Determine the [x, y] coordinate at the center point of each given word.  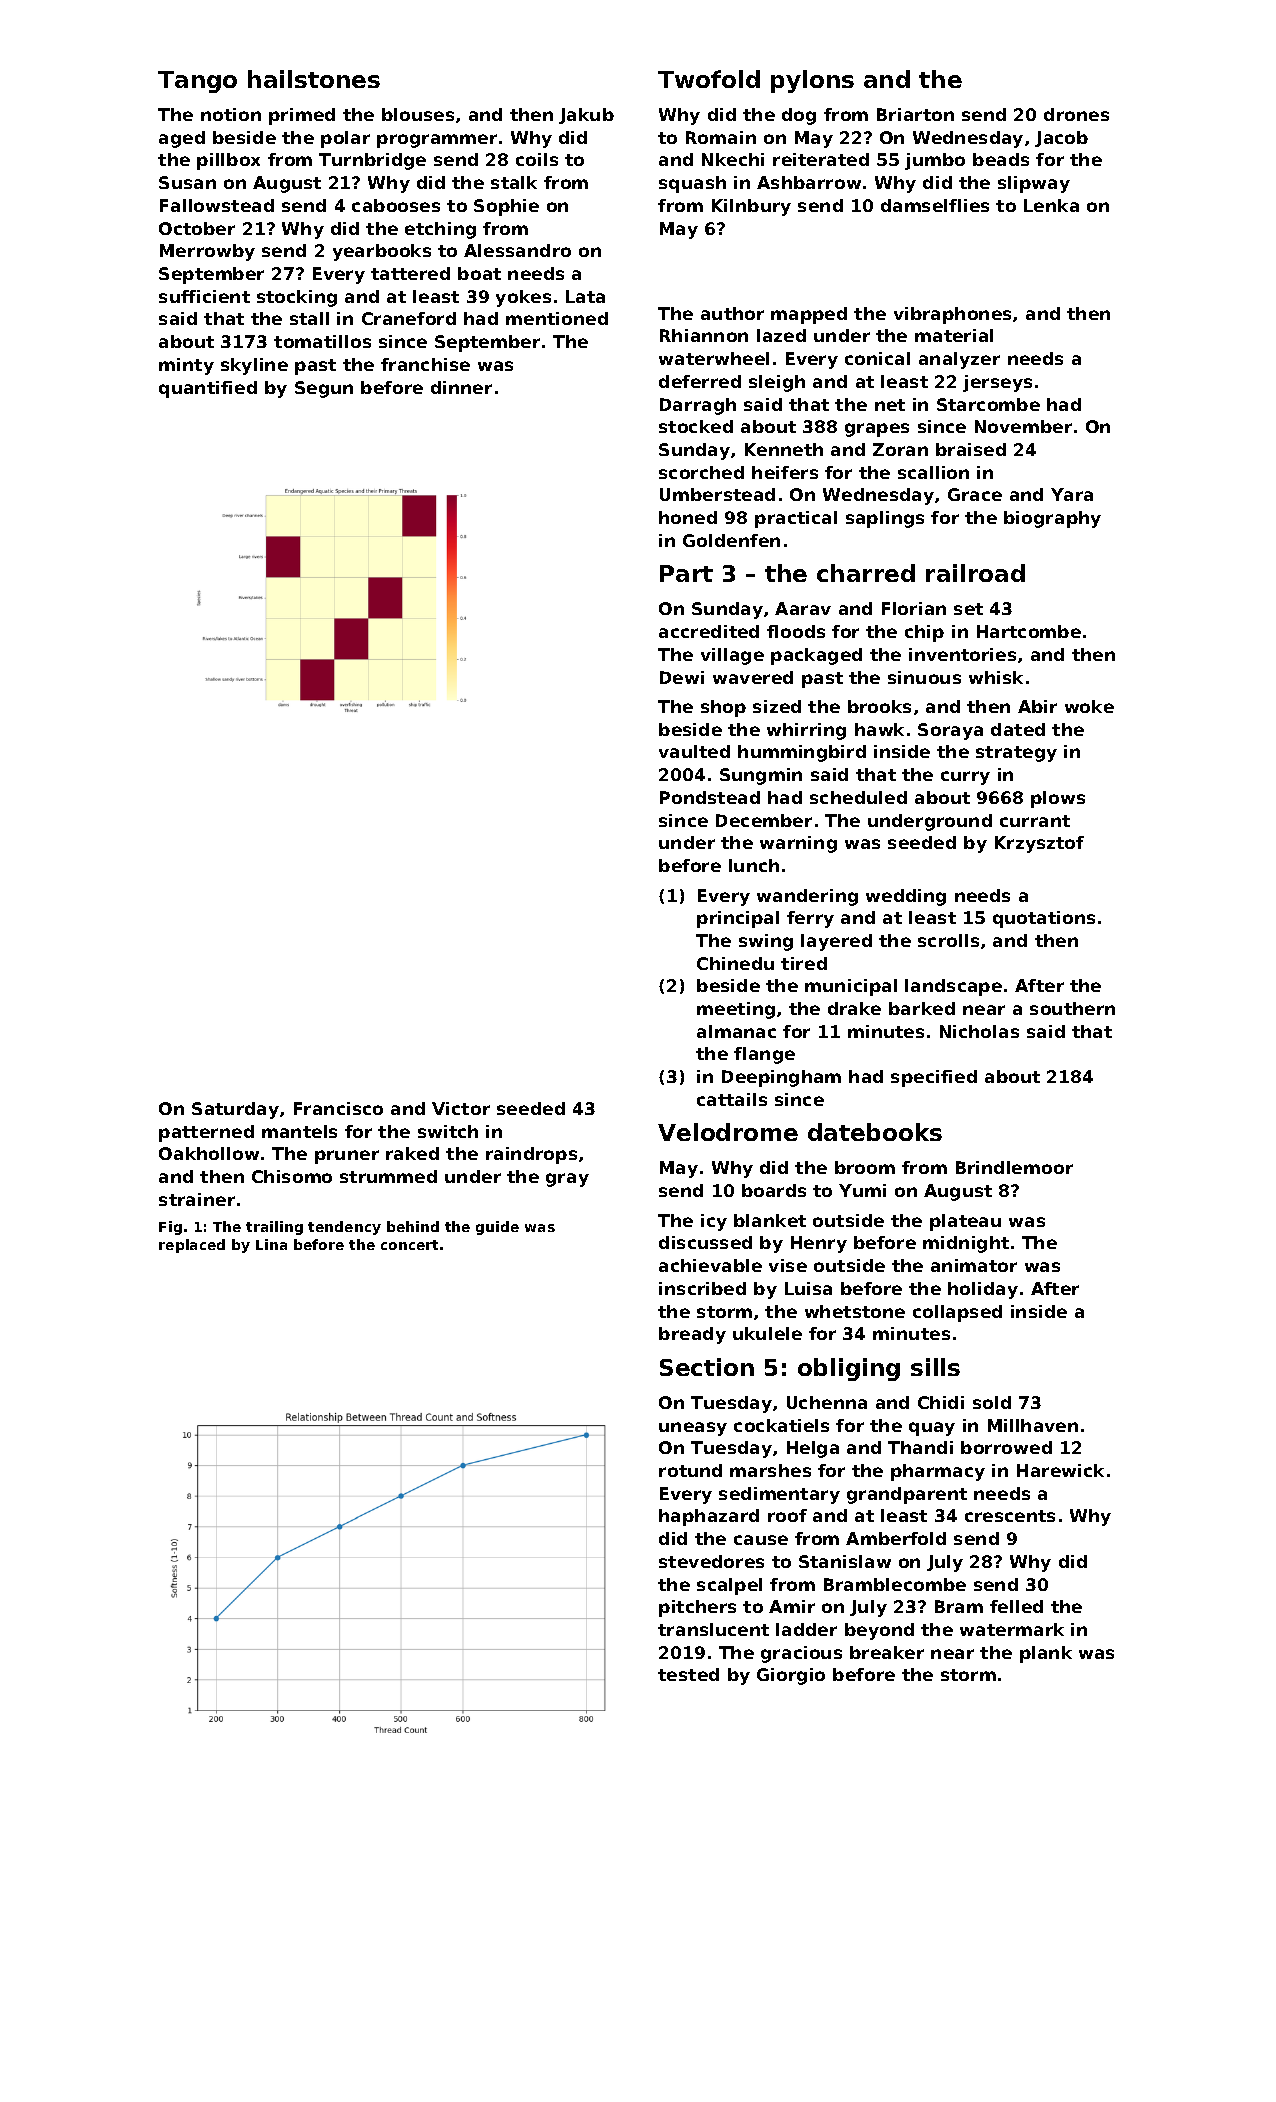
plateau [965, 1222]
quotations [1044, 919]
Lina [271, 1244]
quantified [208, 389]
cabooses [396, 205]
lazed [781, 335]
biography [1052, 519]
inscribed [702, 1288]
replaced [192, 1246]
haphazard [709, 1517]
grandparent [907, 1495]
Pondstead [710, 797]
